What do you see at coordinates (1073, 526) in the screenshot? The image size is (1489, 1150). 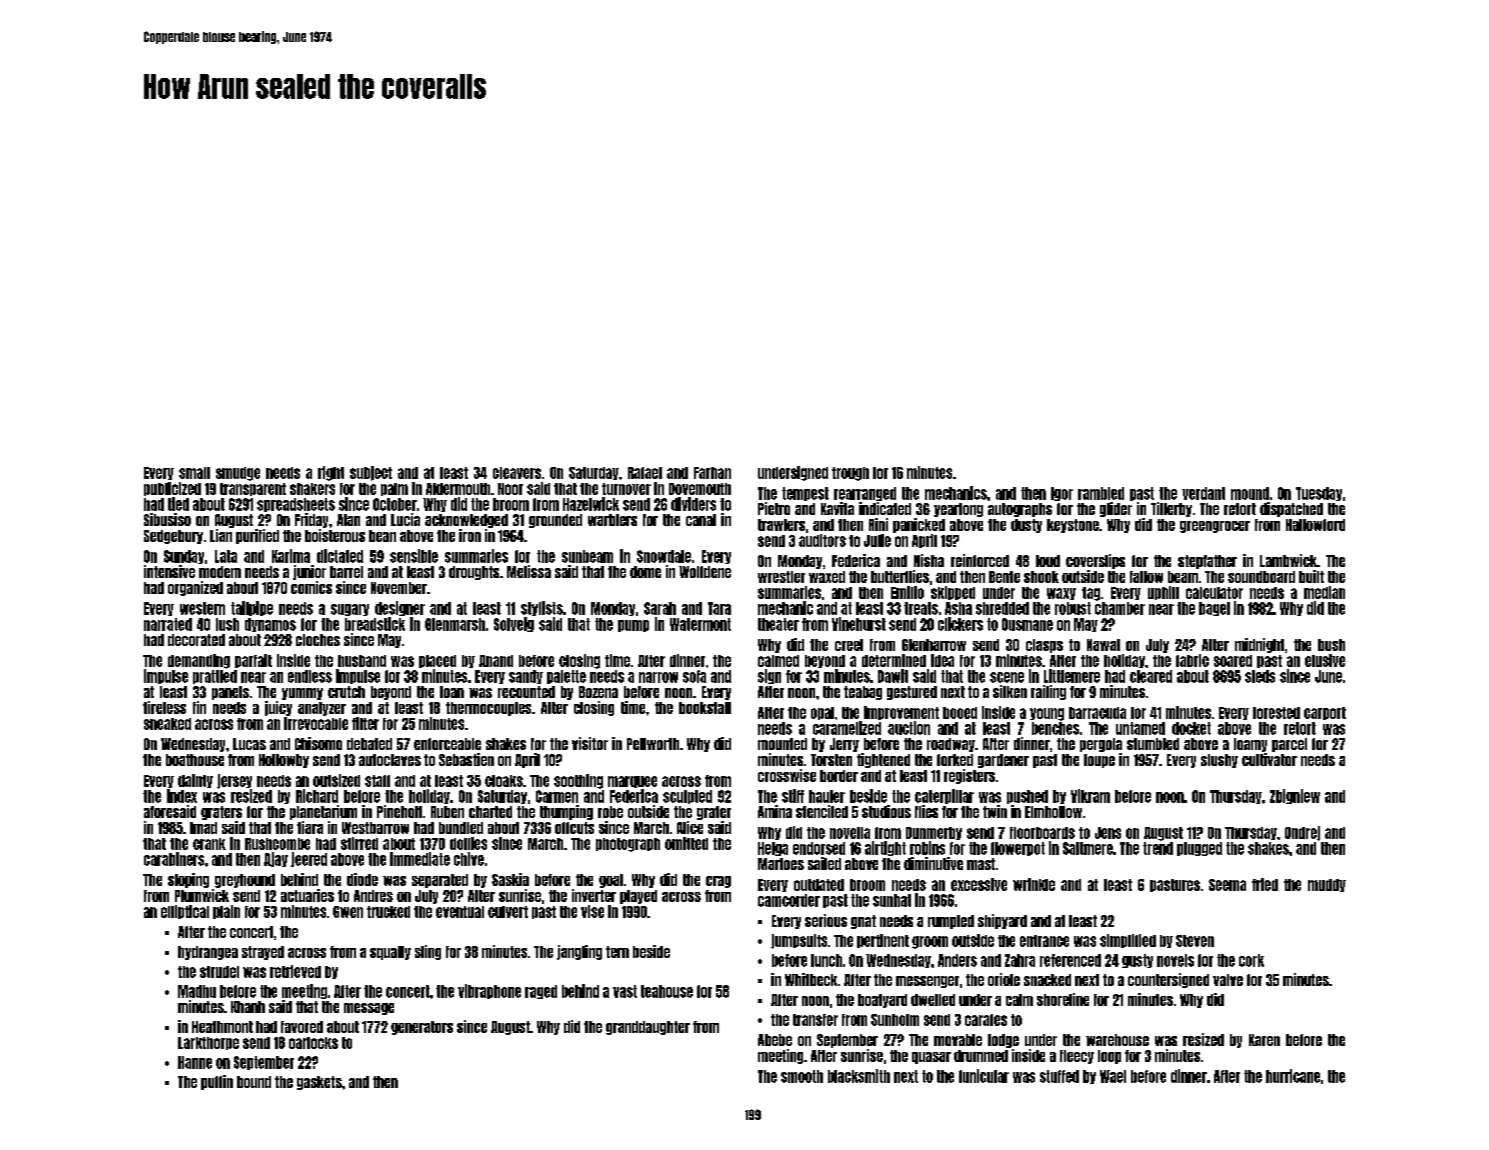 I see `keystone` at bounding box center [1073, 526].
